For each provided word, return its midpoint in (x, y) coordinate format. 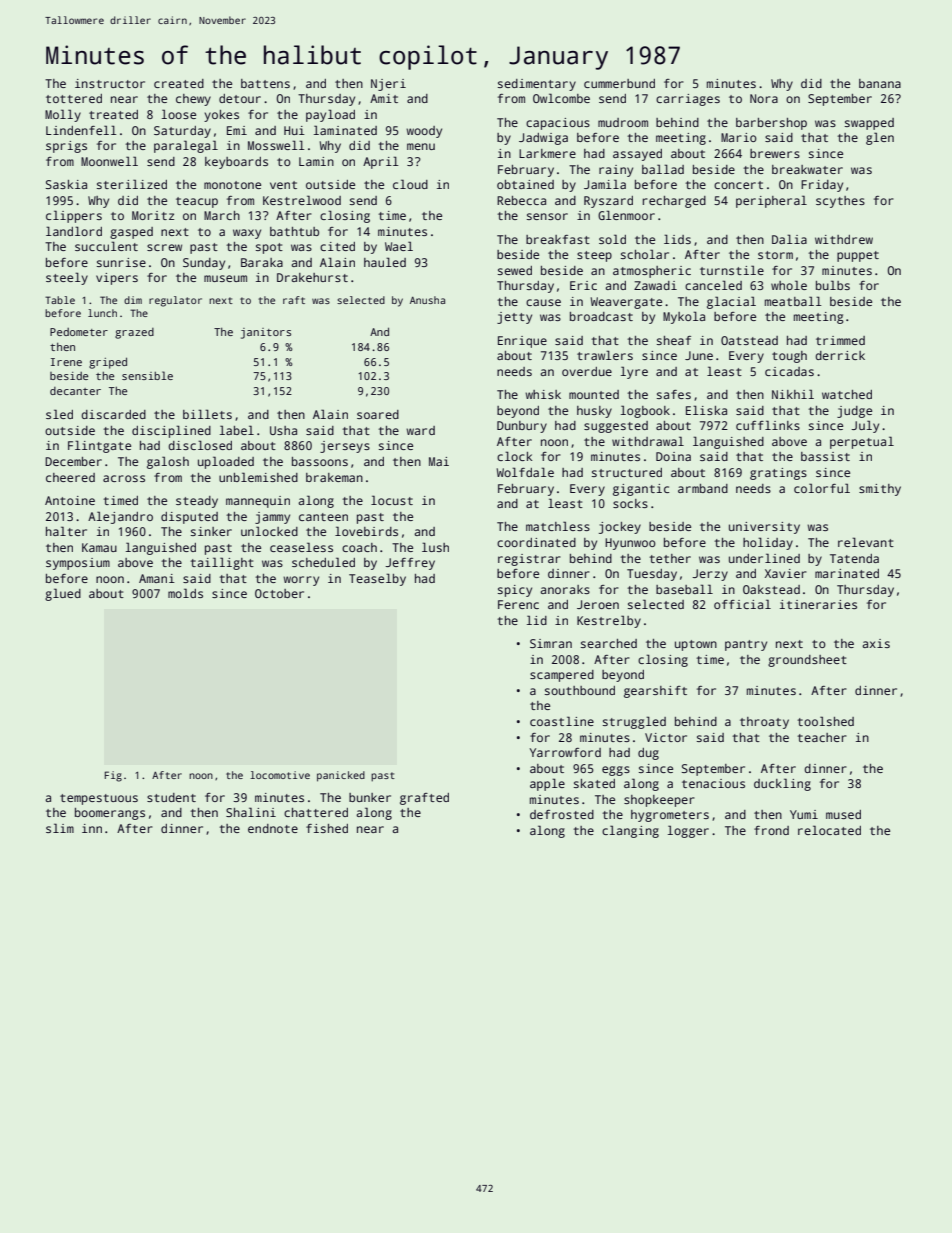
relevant (866, 542)
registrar (529, 560)
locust (392, 500)
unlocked (269, 531)
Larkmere (547, 153)
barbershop (771, 124)
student (171, 797)
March (222, 215)
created (179, 83)
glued (63, 594)
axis (876, 643)
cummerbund (619, 83)
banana (880, 83)
